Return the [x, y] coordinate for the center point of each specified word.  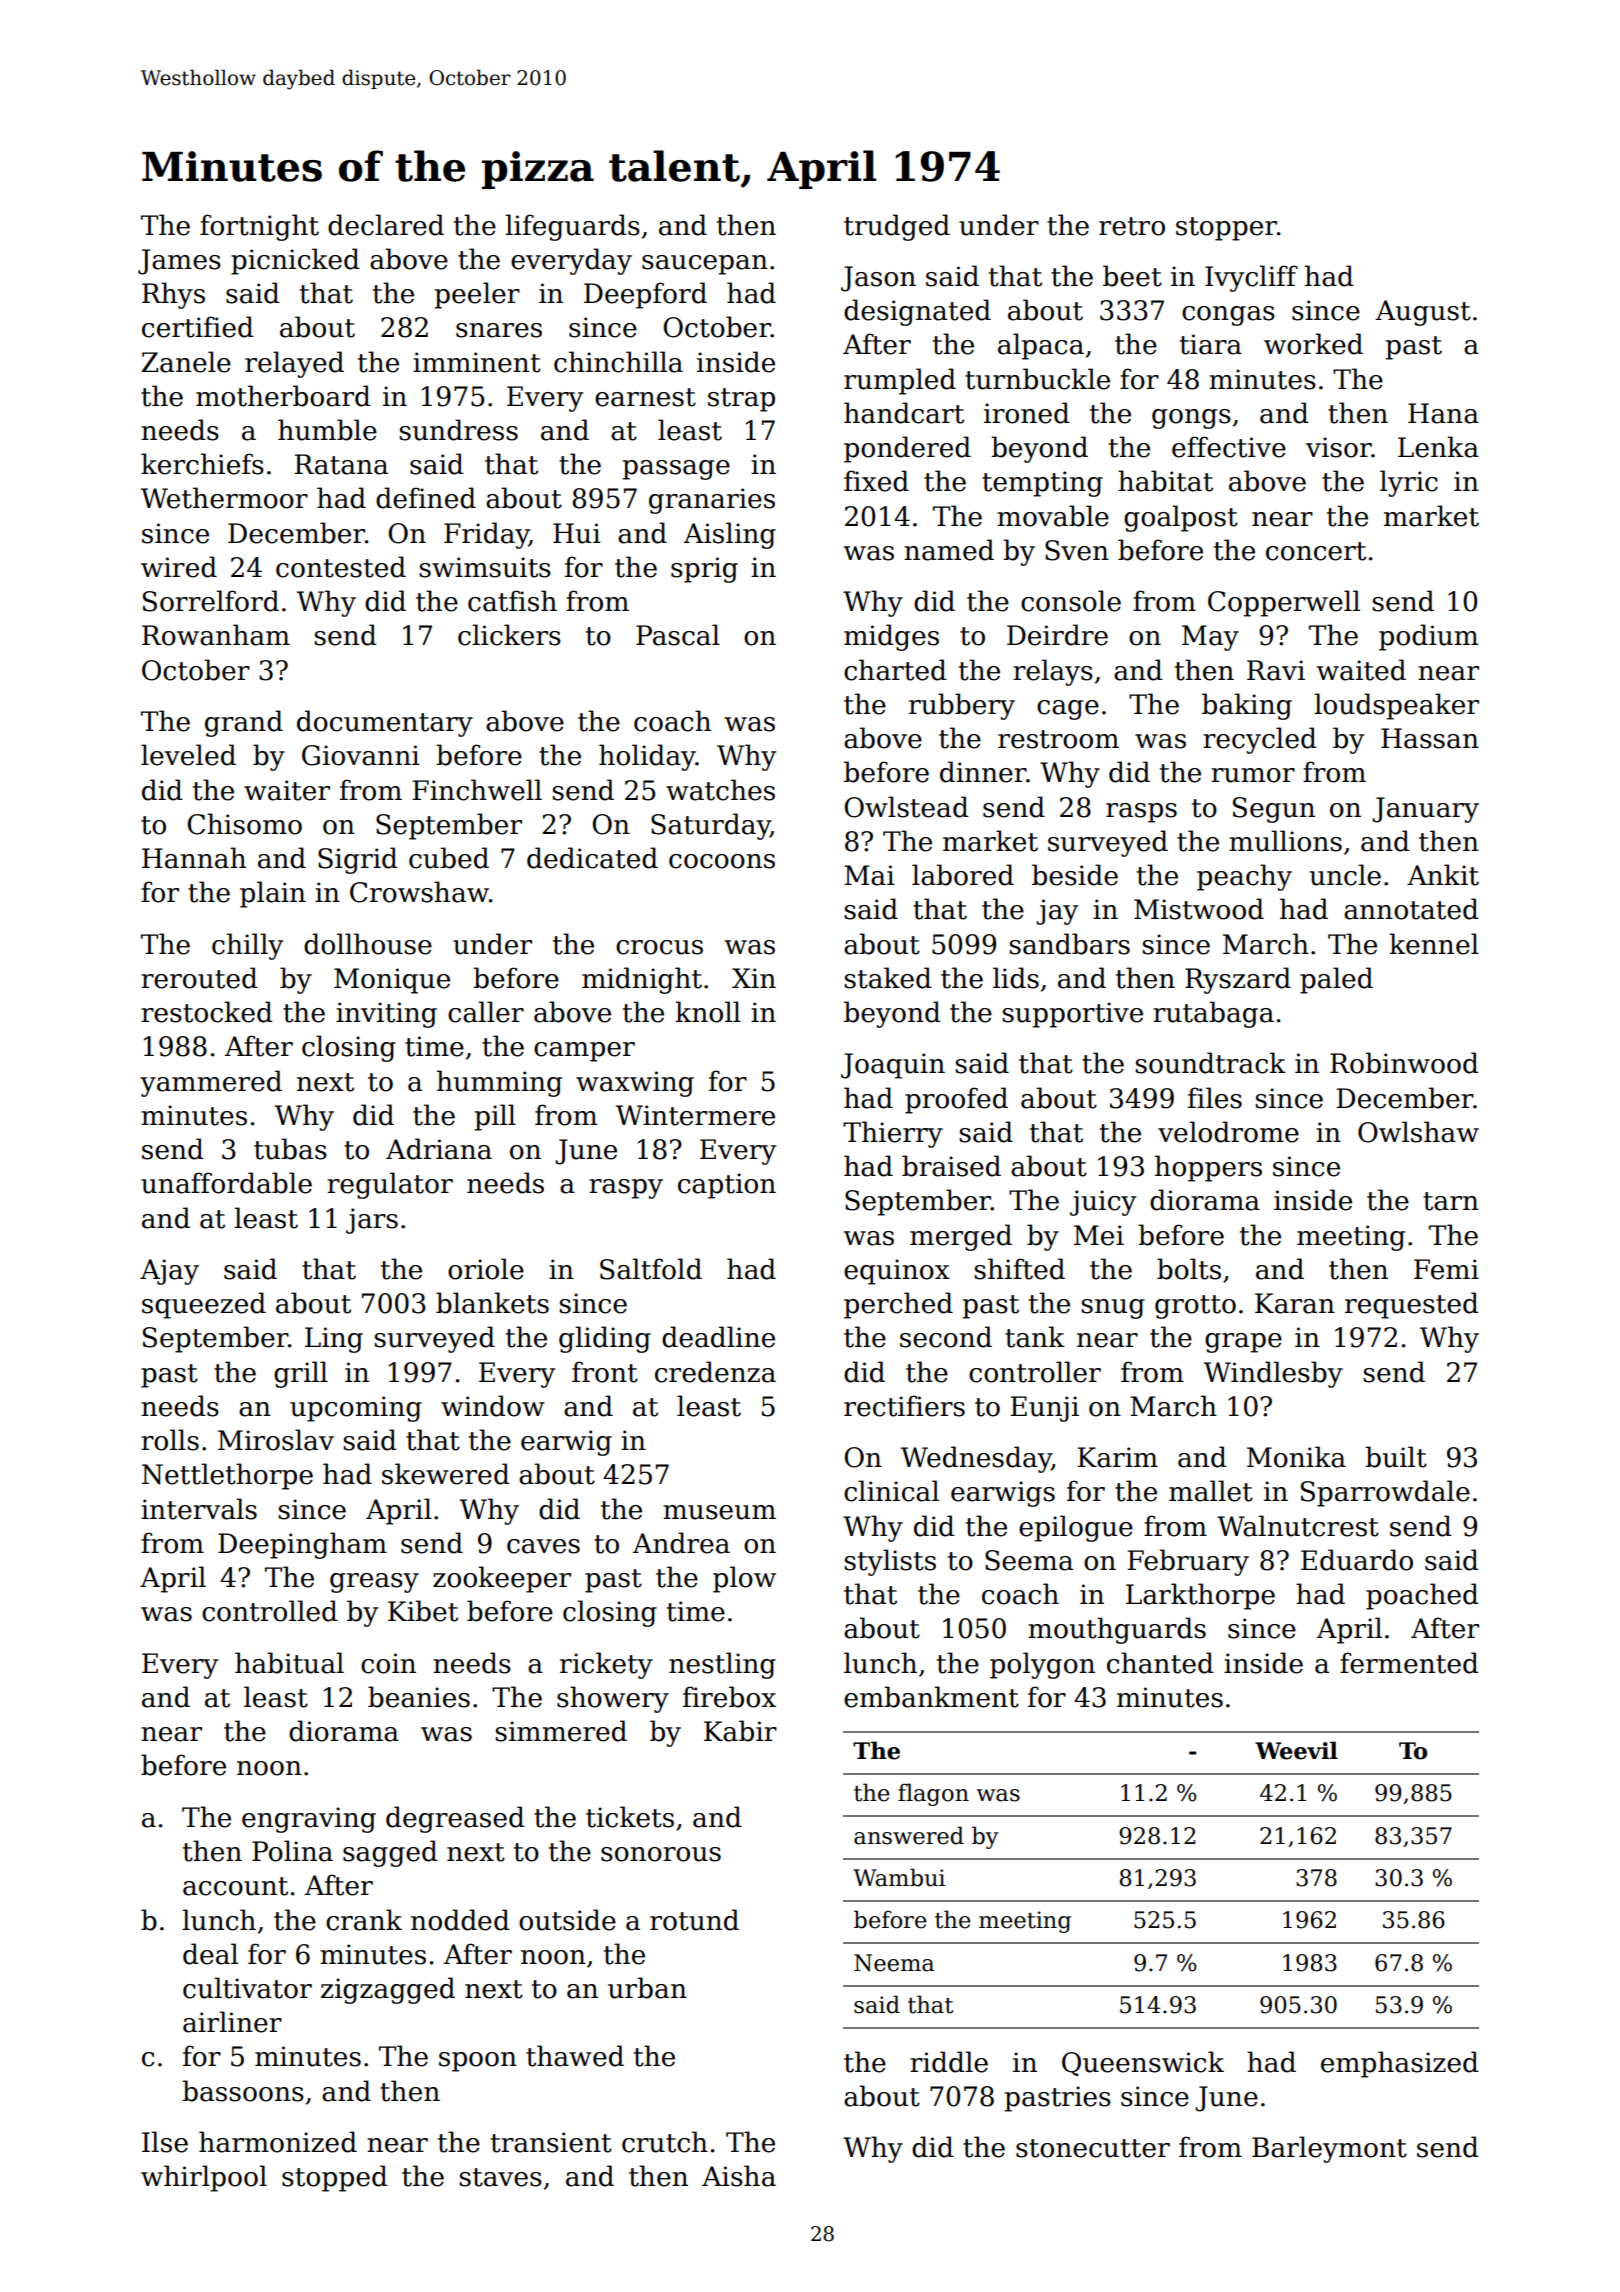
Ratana [341, 464]
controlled [270, 1611]
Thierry [893, 1134]
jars [372, 1221]
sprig [704, 570]
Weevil [1296, 1750]
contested [341, 567]
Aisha [739, 2176]
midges [891, 637]
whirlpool [204, 2178]
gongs [1191, 419]
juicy [1103, 1203]
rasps [1141, 813]
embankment [931, 1697]
